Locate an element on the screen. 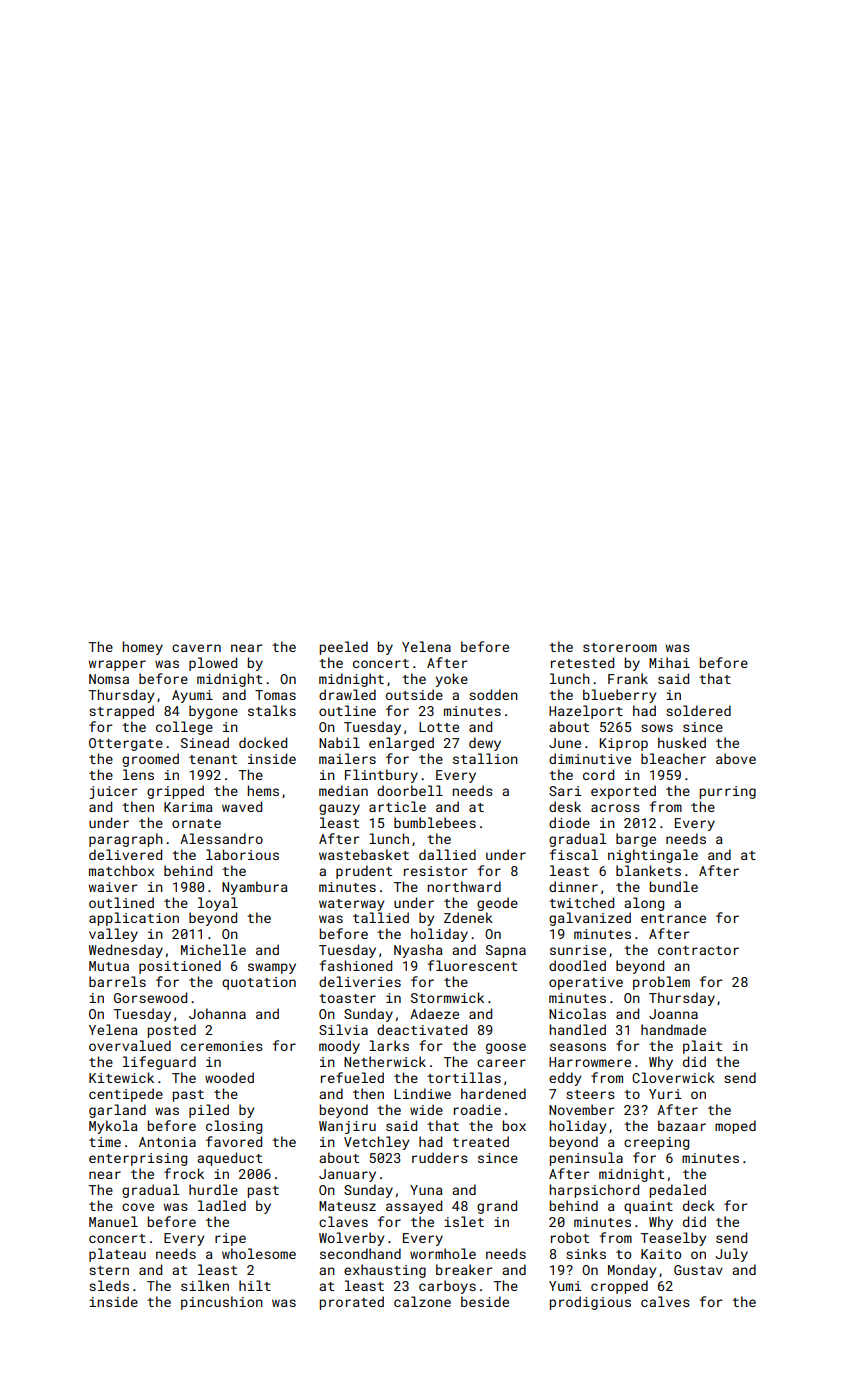  application is located at coordinates (134, 919).
